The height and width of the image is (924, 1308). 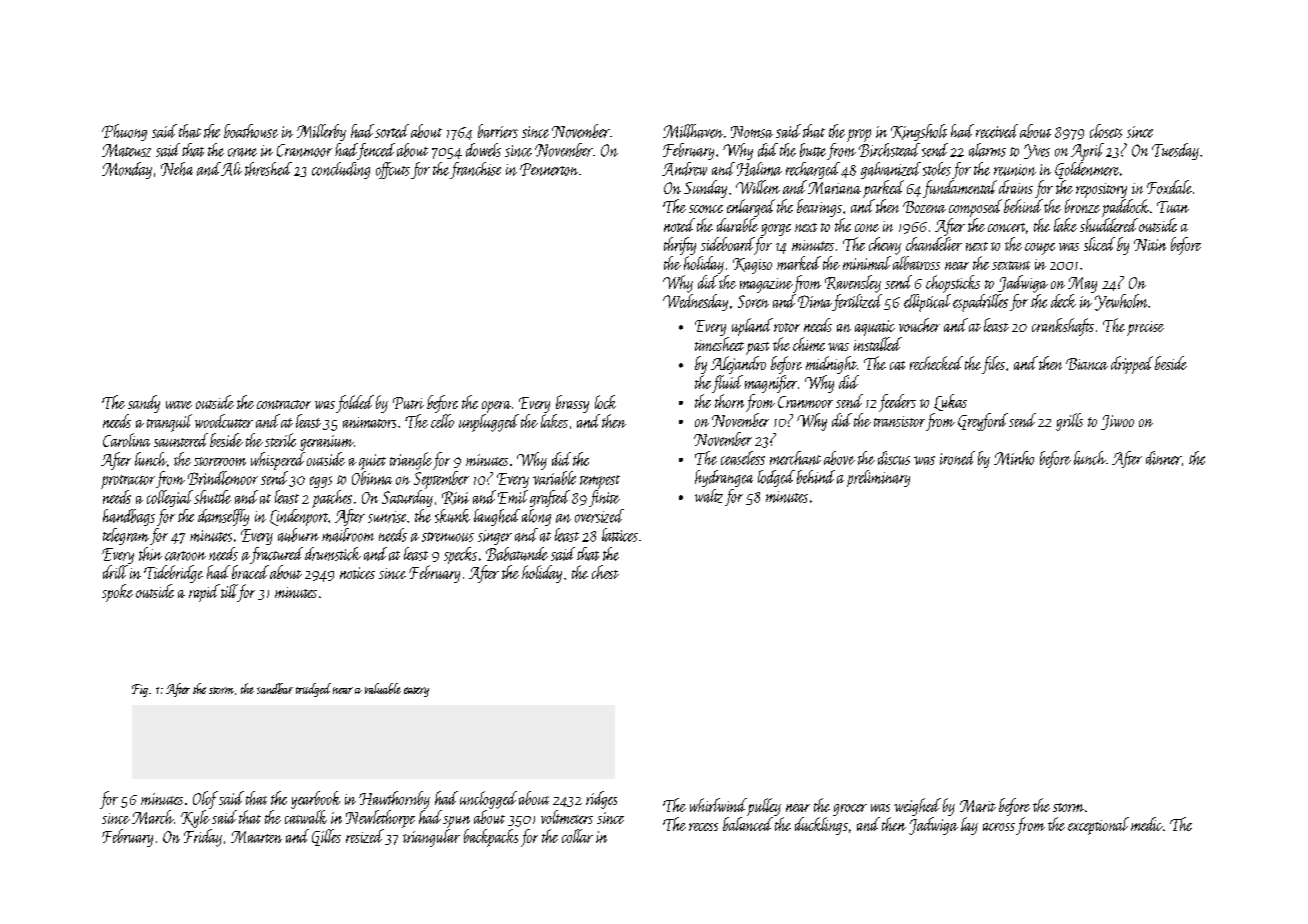 What do you see at coordinates (284, 404) in the image?
I see `contractor` at bounding box center [284, 404].
